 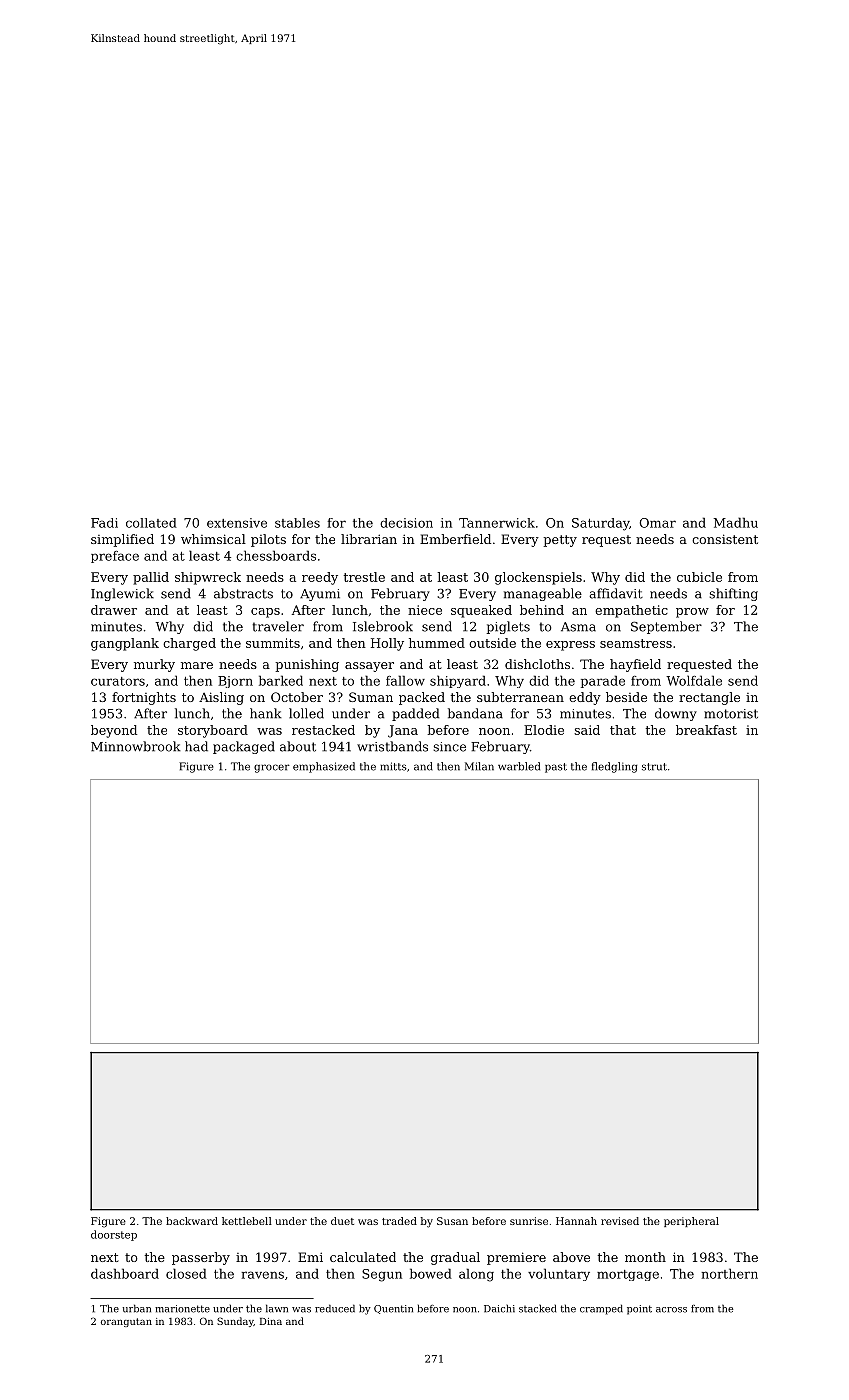 I want to click on mare, so click(x=197, y=665).
